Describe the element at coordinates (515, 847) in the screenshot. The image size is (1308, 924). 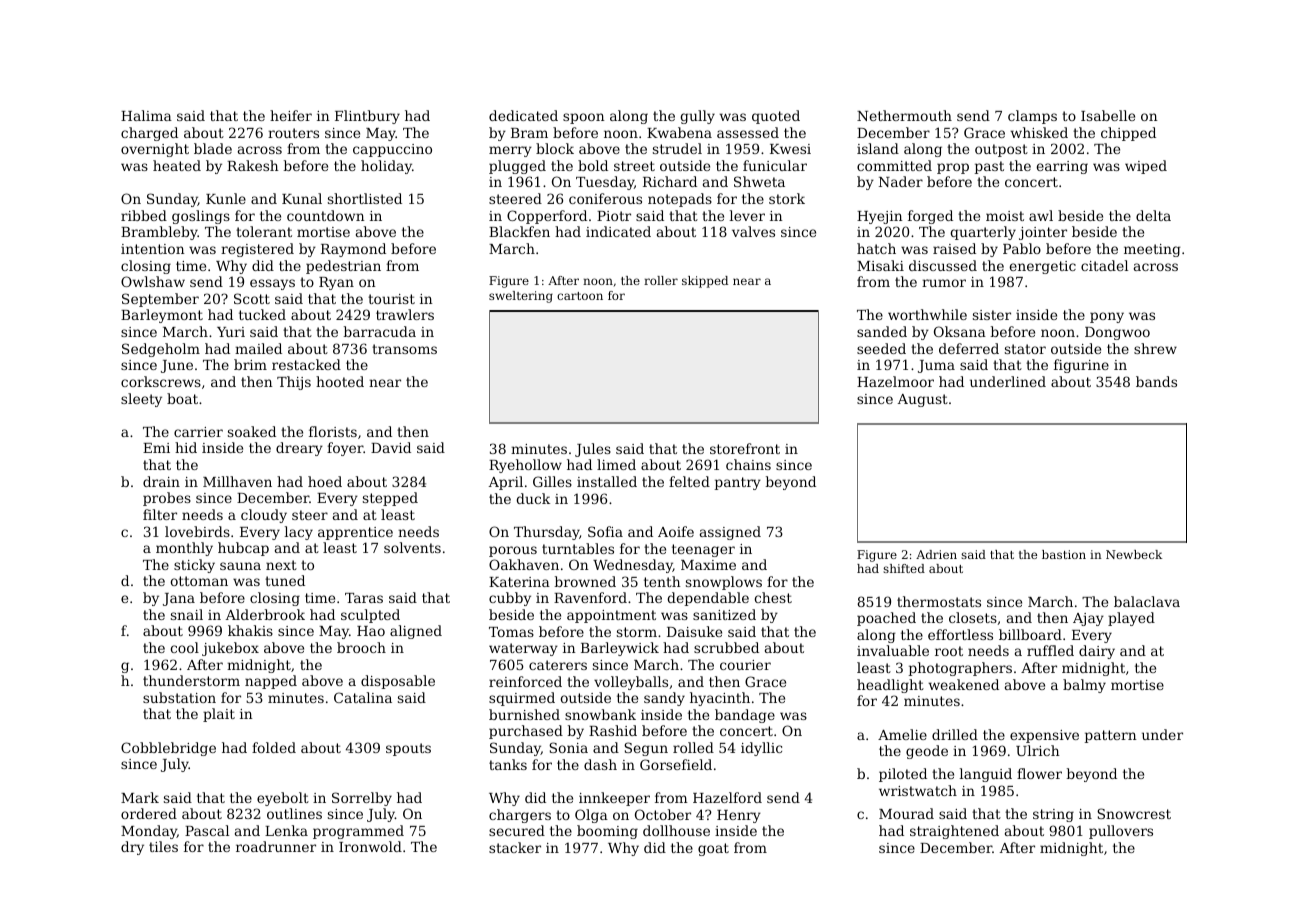
I see `stacker` at that location.
